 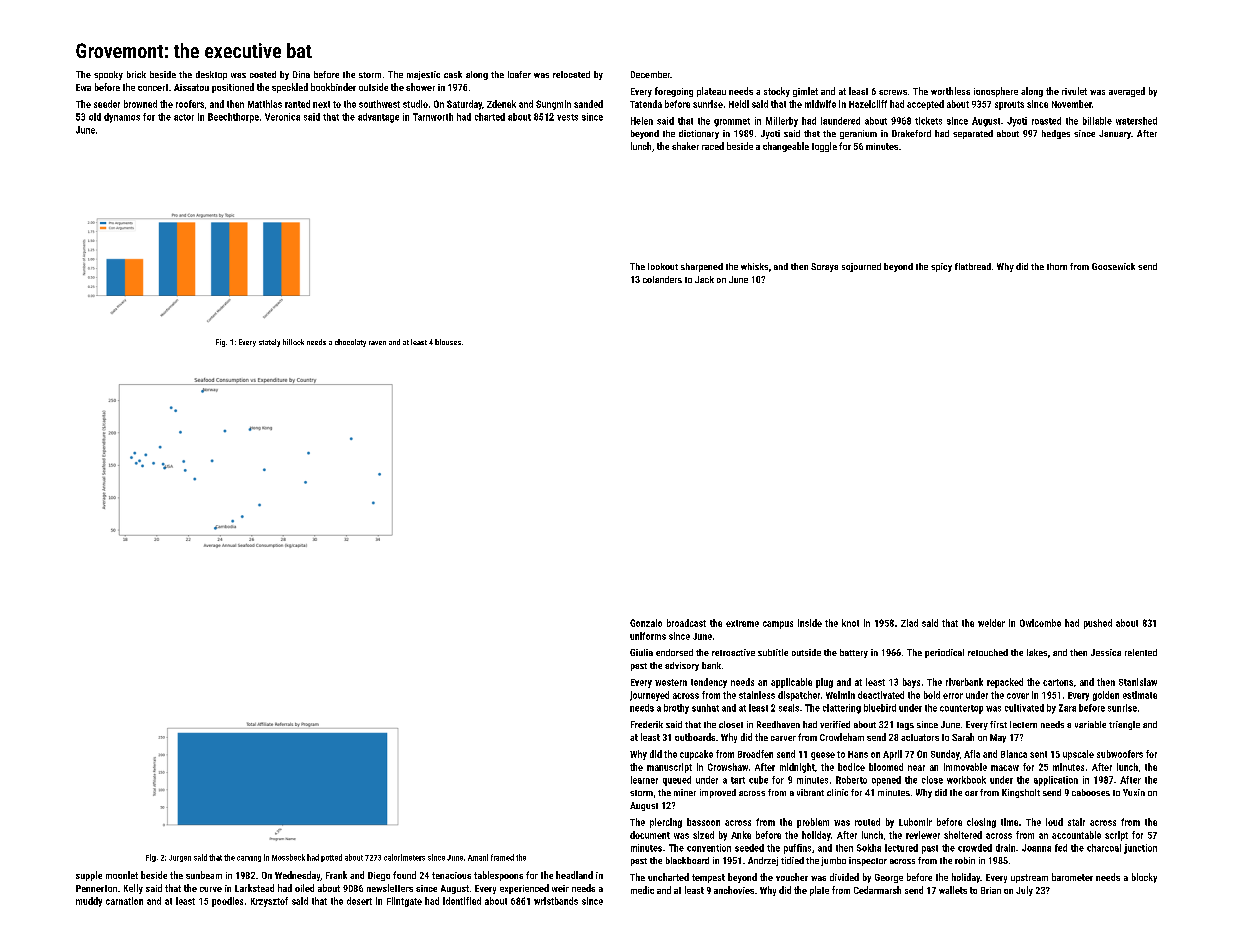 What do you see at coordinates (696, 755) in the screenshot?
I see `cupcake` at bounding box center [696, 755].
